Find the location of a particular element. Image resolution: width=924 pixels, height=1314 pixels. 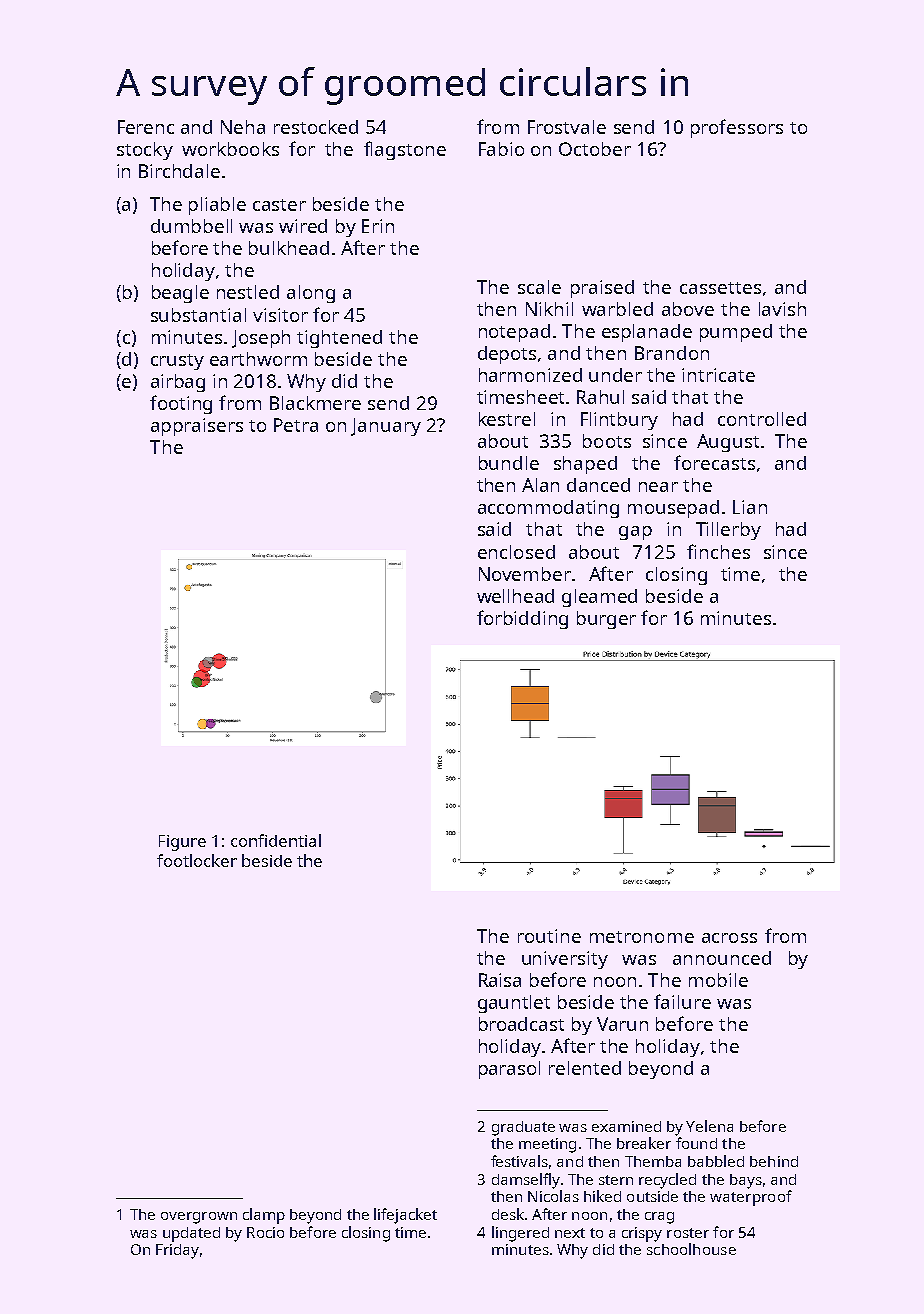

professors is located at coordinates (737, 128).
